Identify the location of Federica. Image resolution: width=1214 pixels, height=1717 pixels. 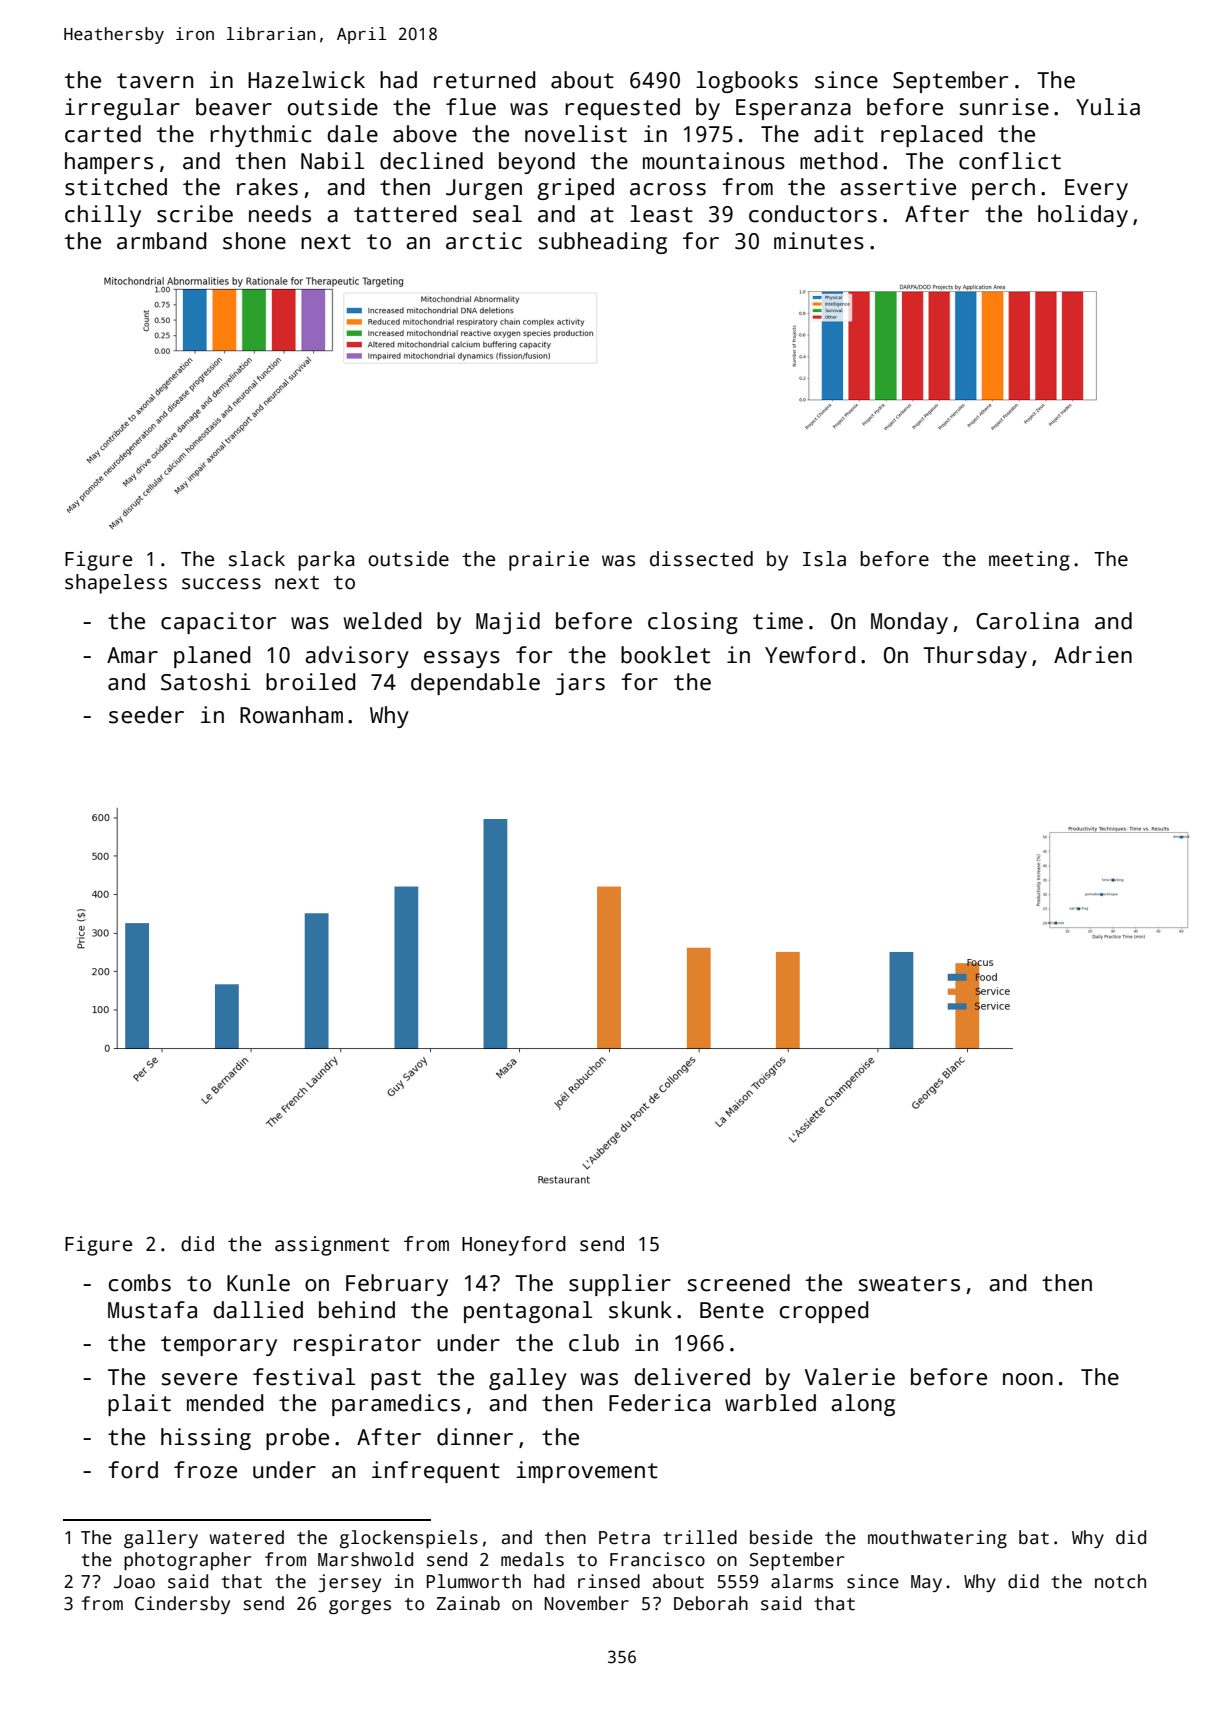
(659, 1403).
